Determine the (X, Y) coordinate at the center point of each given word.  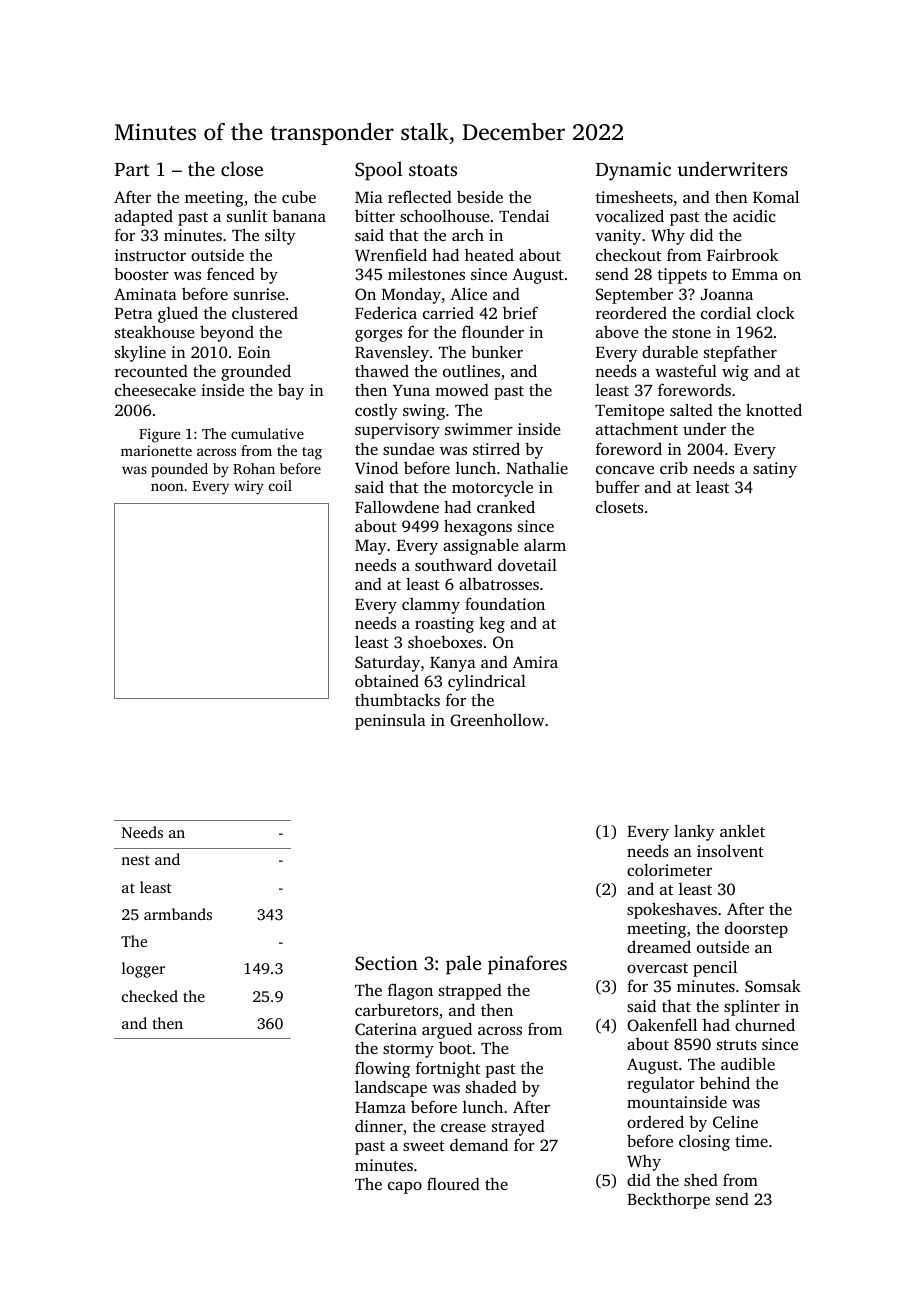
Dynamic (633, 171)
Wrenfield (391, 254)
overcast (657, 968)
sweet (424, 1146)
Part (132, 169)
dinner (379, 1126)
